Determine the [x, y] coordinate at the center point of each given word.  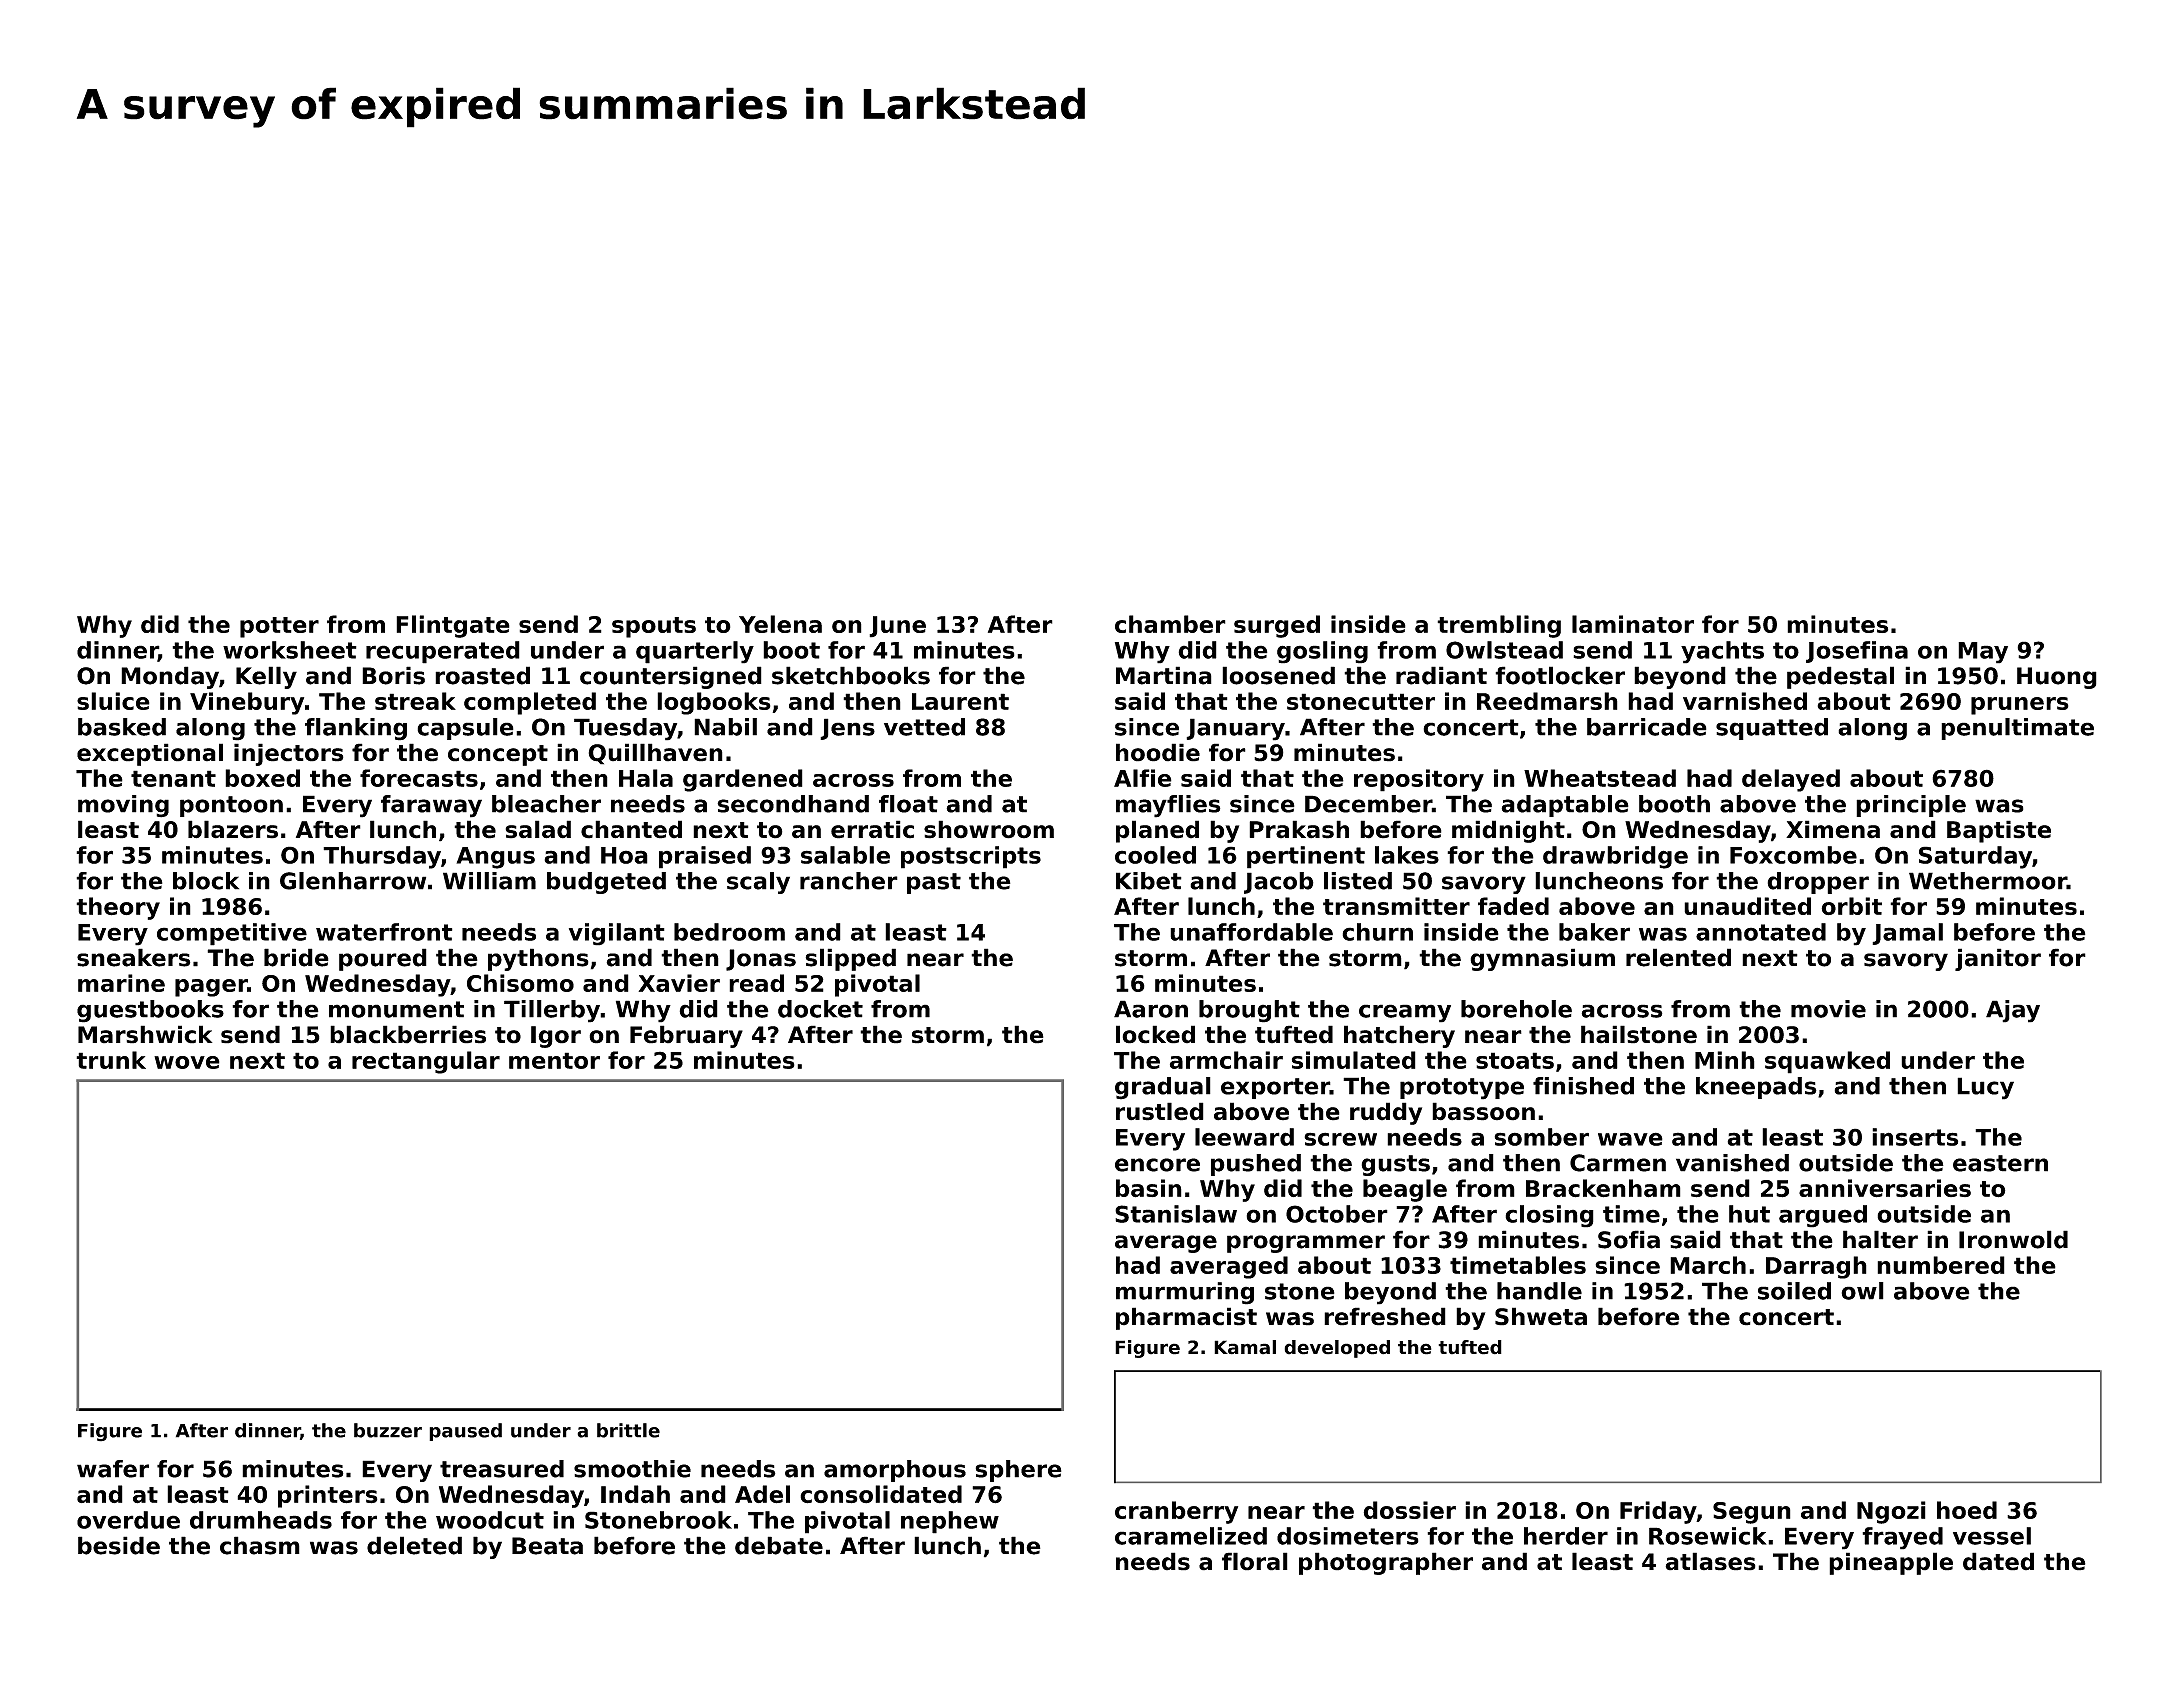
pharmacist [1186, 1318]
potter [279, 627]
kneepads [1756, 1088]
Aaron [1151, 1009]
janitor [1998, 959]
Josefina [1857, 652]
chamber [1170, 624]
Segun [1752, 1513]
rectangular [426, 1062]
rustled [1160, 1111]
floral [1255, 1561]
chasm [260, 1545]
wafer [113, 1469]
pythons [538, 959]
